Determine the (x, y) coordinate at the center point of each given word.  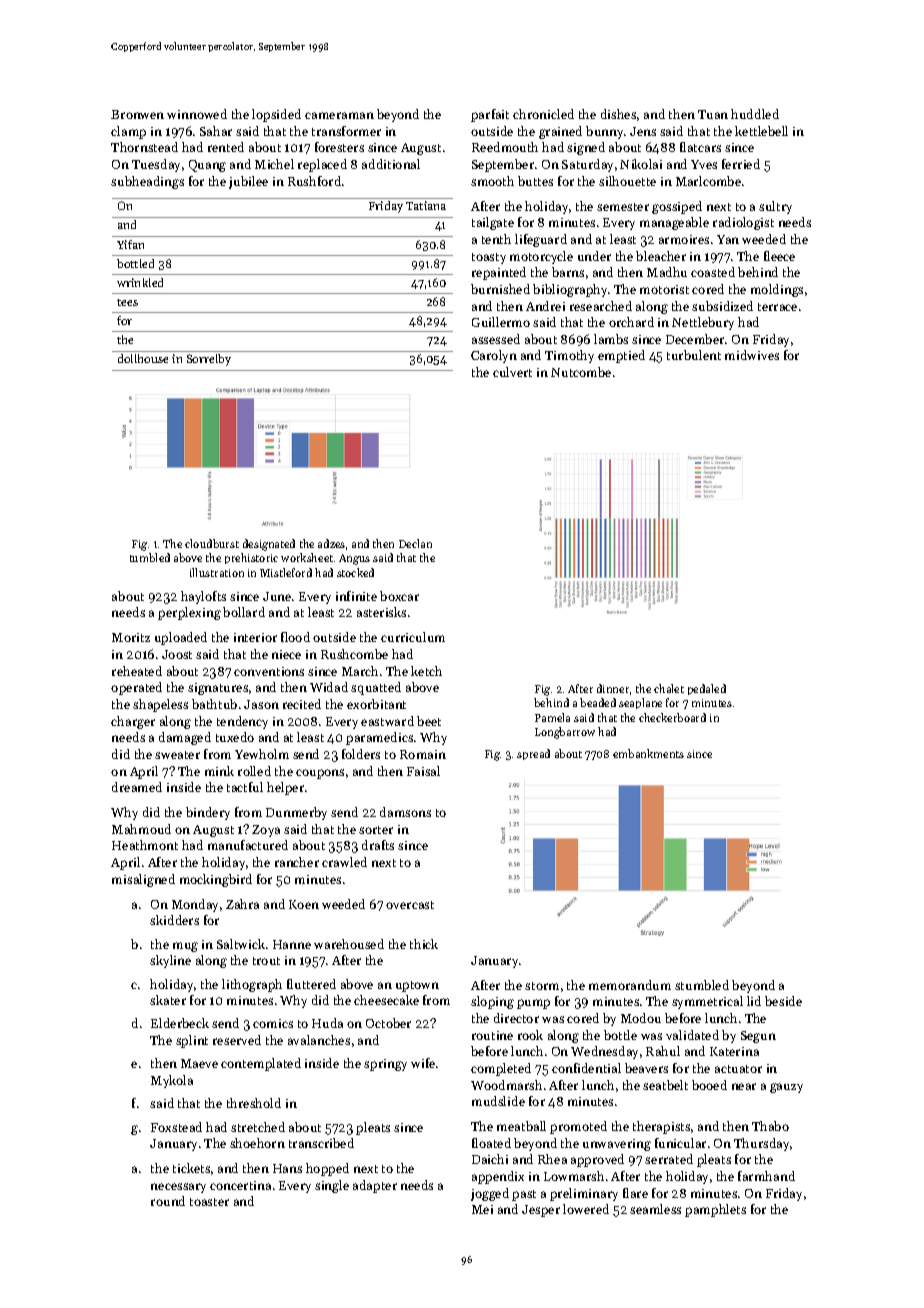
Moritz (131, 637)
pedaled (707, 689)
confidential (586, 1068)
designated (269, 545)
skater (168, 1000)
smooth (492, 181)
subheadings (147, 182)
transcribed (321, 1143)
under (594, 256)
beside (783, 1001)
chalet (669, 688)
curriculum (413, 637)
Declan (415, 543)
